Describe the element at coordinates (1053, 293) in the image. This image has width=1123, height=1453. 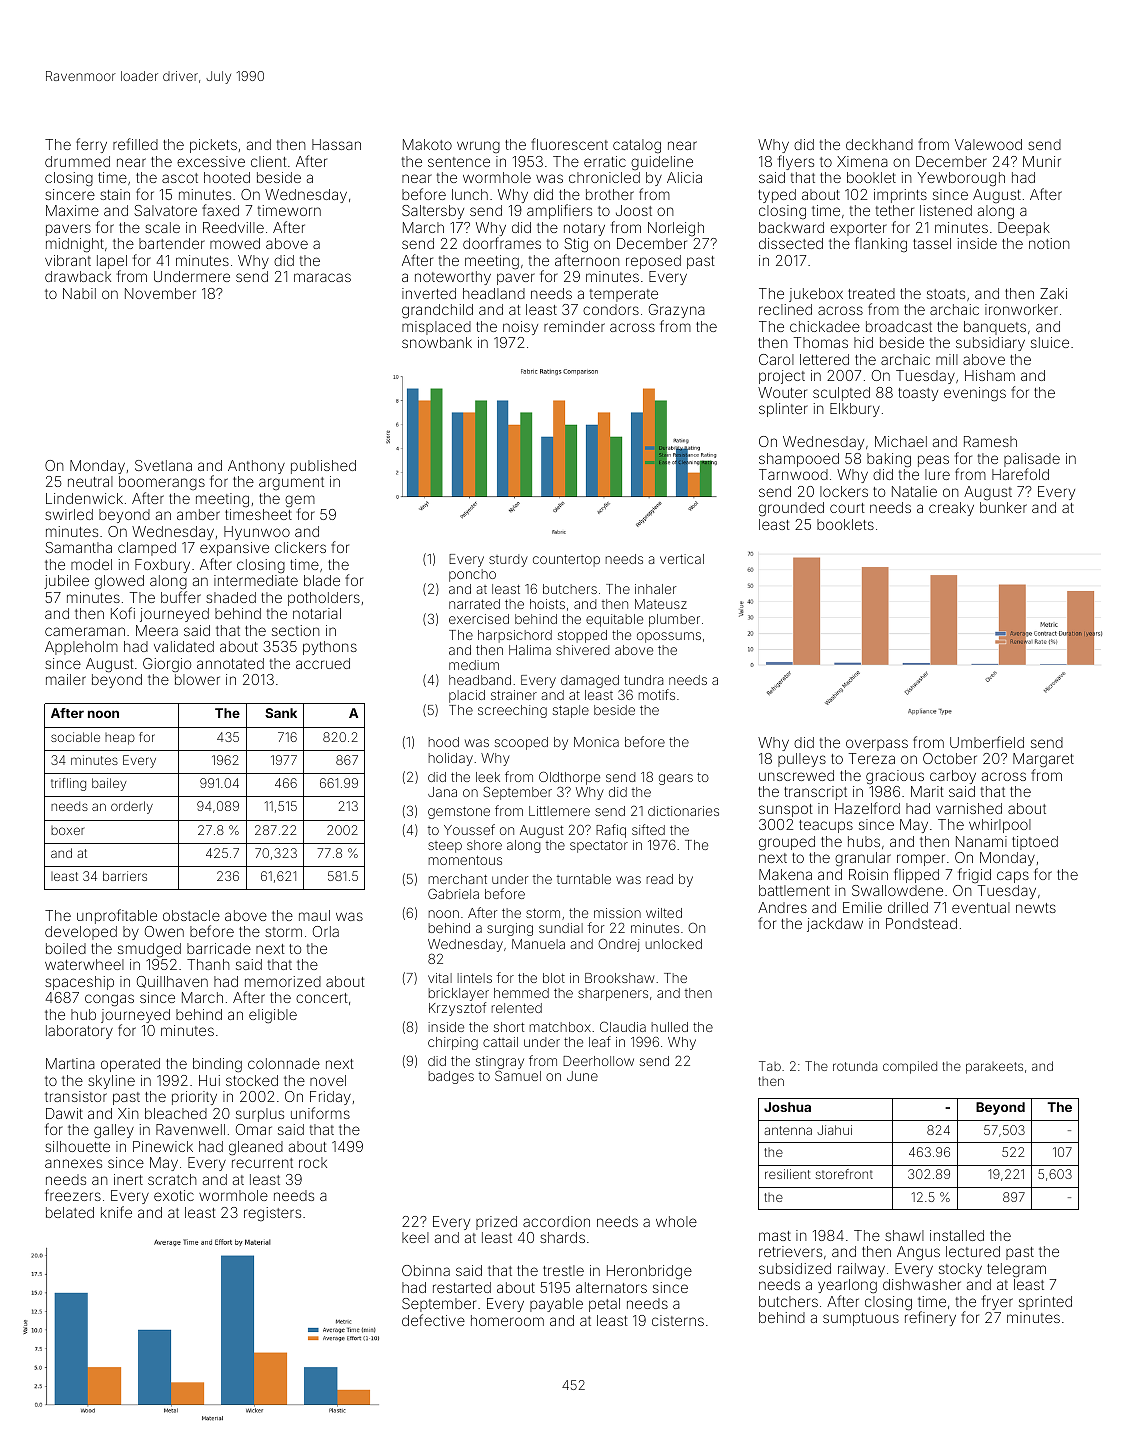
I see `Zaki` at that location.
